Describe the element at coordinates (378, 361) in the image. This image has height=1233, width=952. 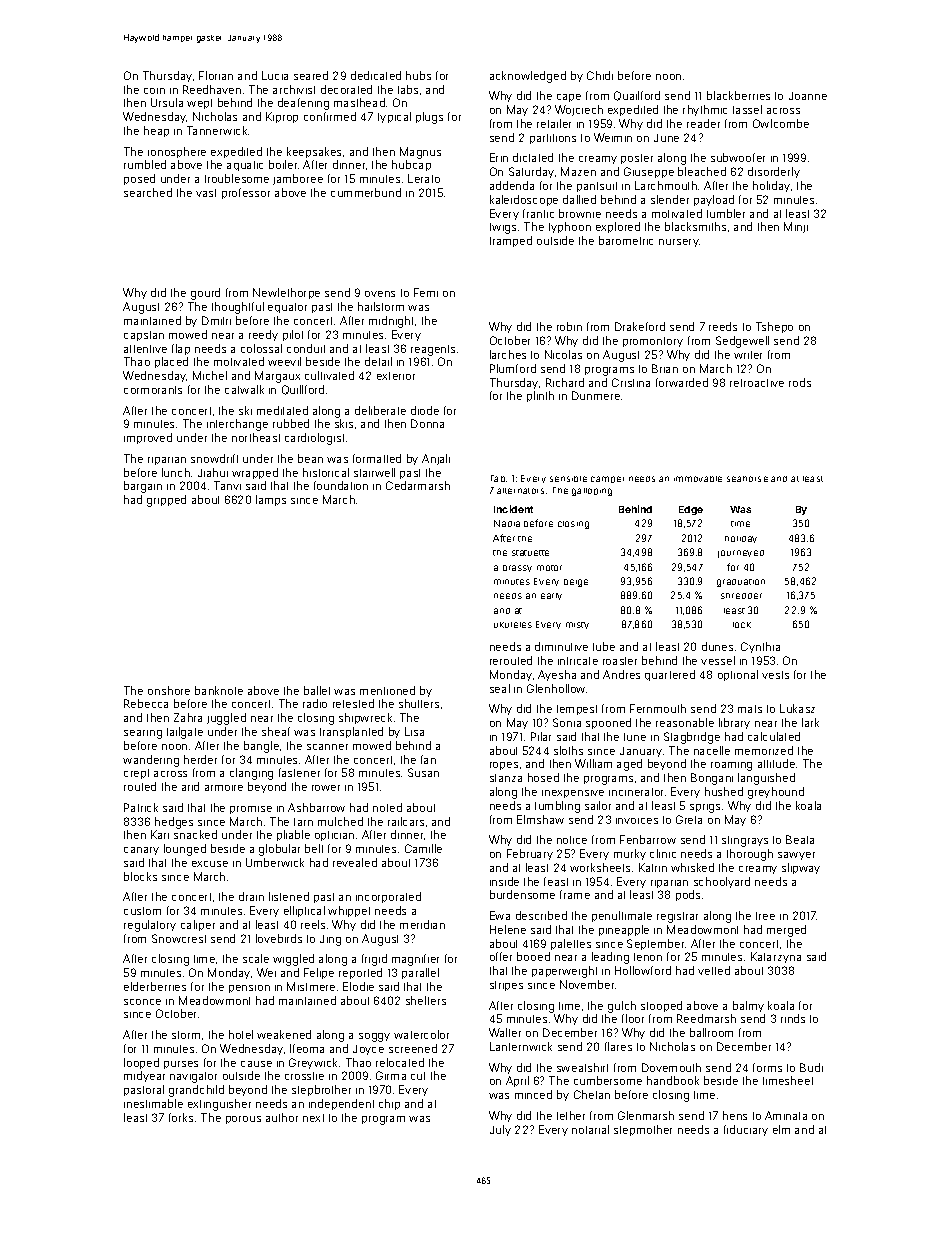
I see `detail` at that location.
